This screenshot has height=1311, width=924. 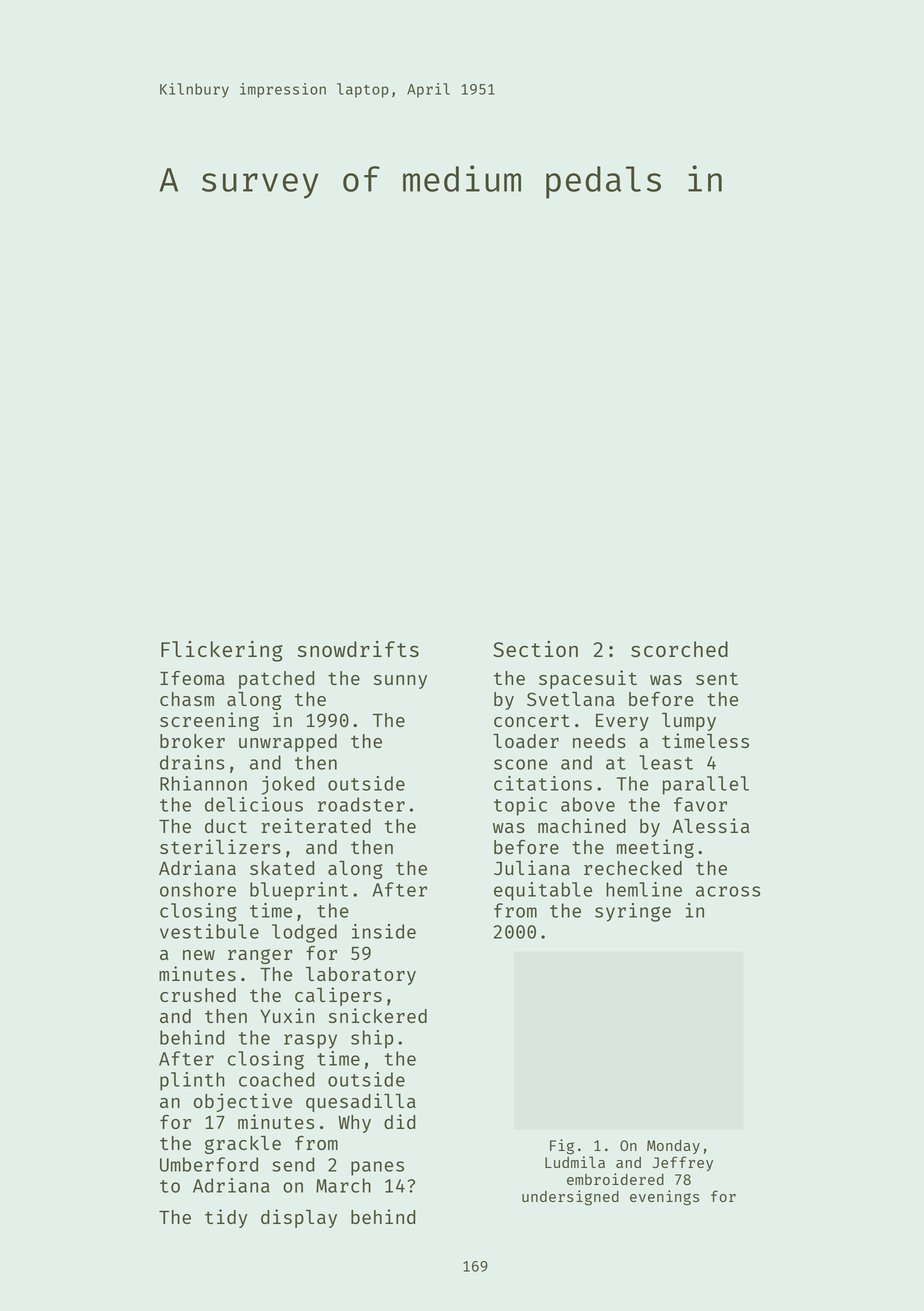 I want to click on citations, so click(x=543, y=783).
